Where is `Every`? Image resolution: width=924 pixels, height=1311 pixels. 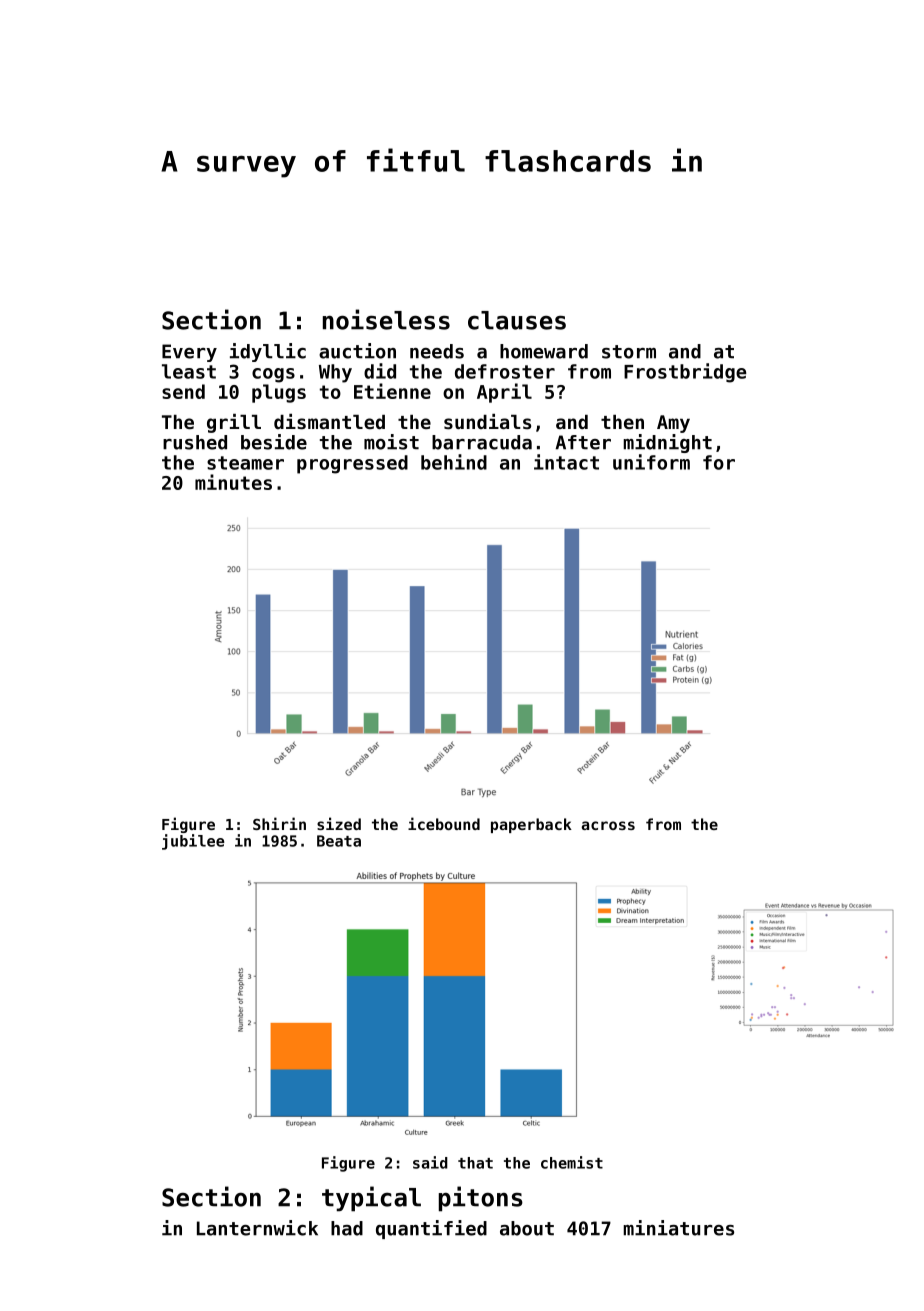
Every is located at coordinates (189, 353).
